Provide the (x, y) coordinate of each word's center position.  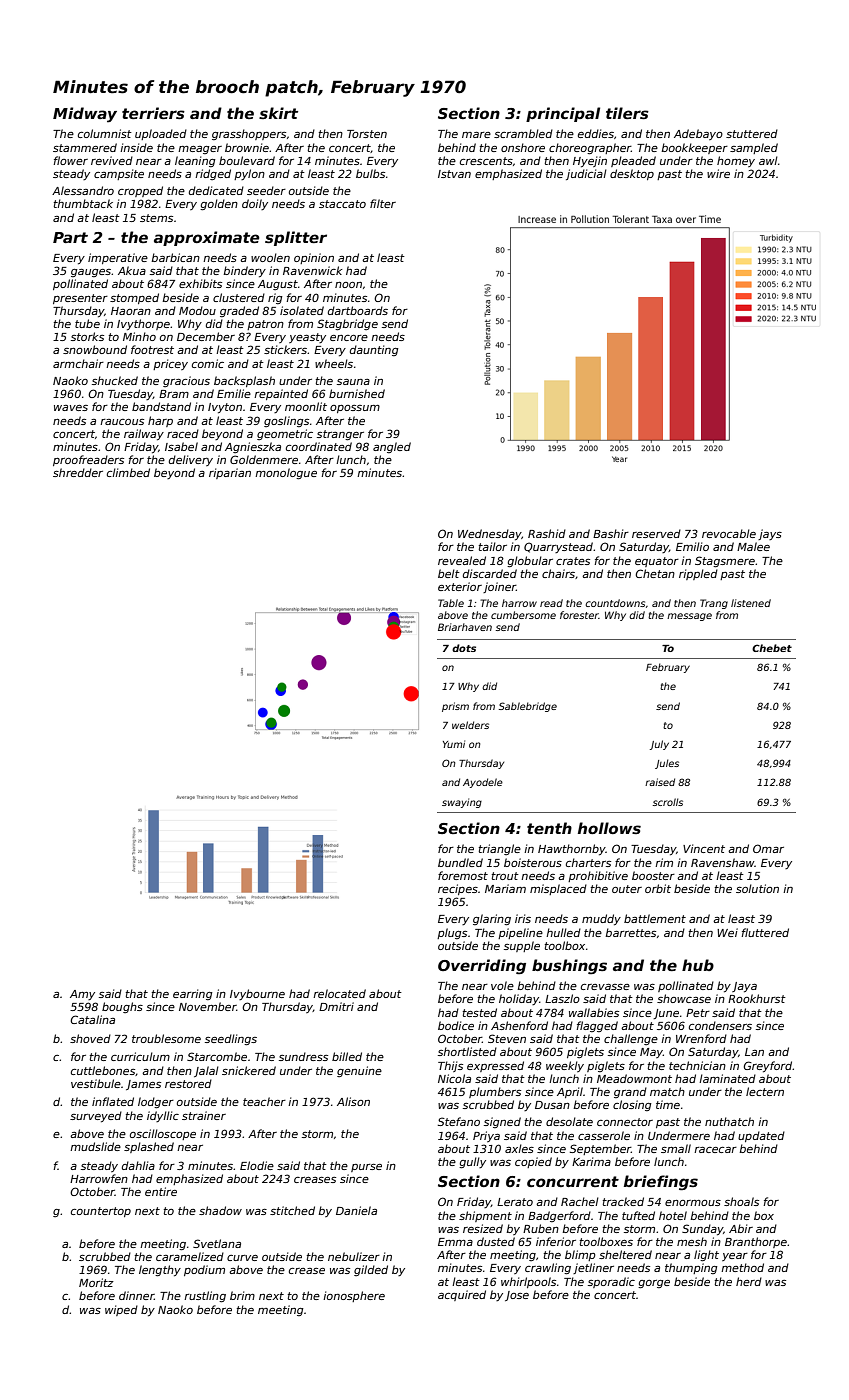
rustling (205, 1297)
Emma (455, 1242)
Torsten (367, 134)
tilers (627, 113)
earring (193, 994)
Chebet (772, 648)
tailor (493, 546)
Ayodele (483, 783)
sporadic (611, 1282)
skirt (278, 113)
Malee (753, 546)
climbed (128, 472)
